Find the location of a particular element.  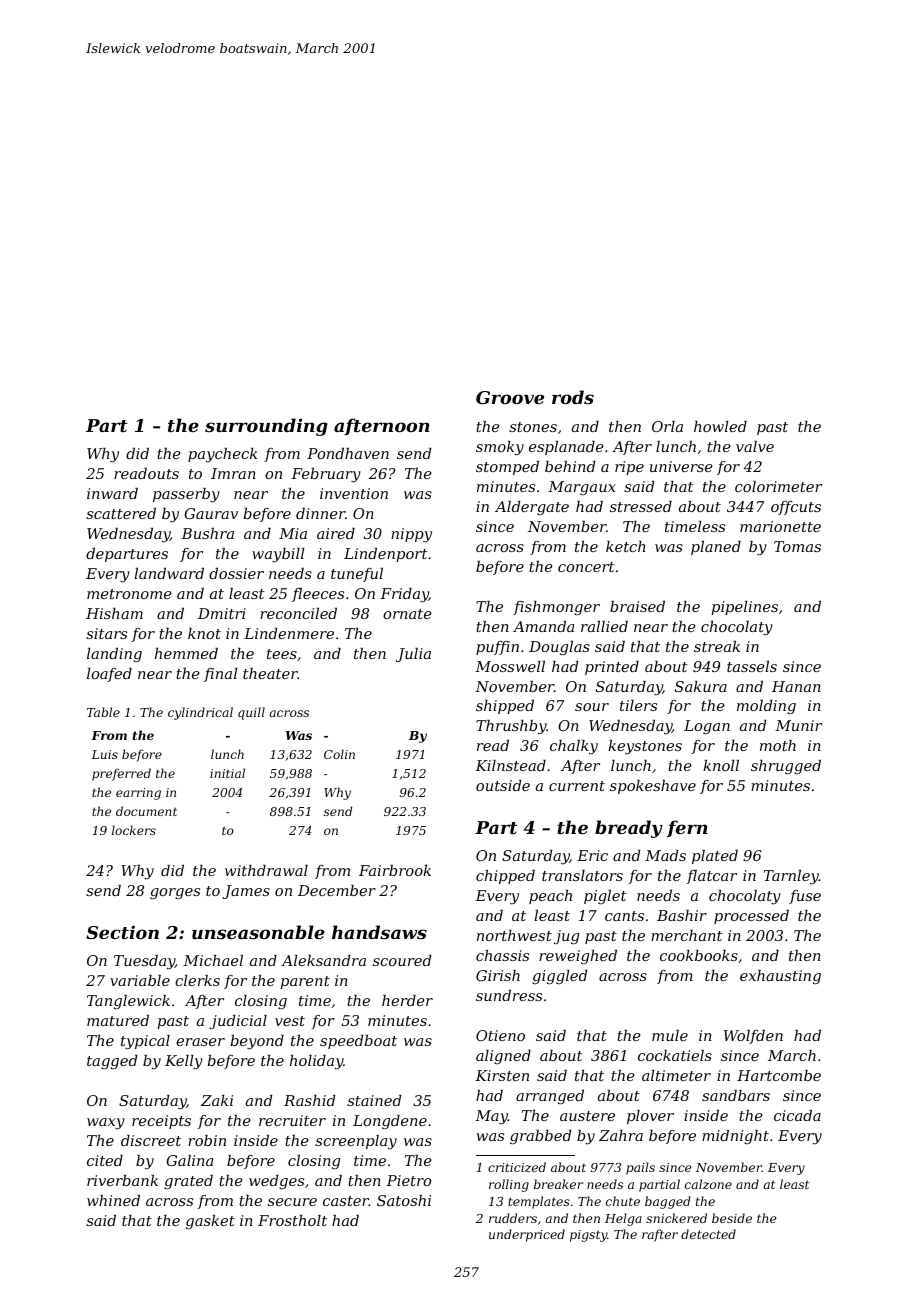

scattered is located at coordinates (121, 513).
